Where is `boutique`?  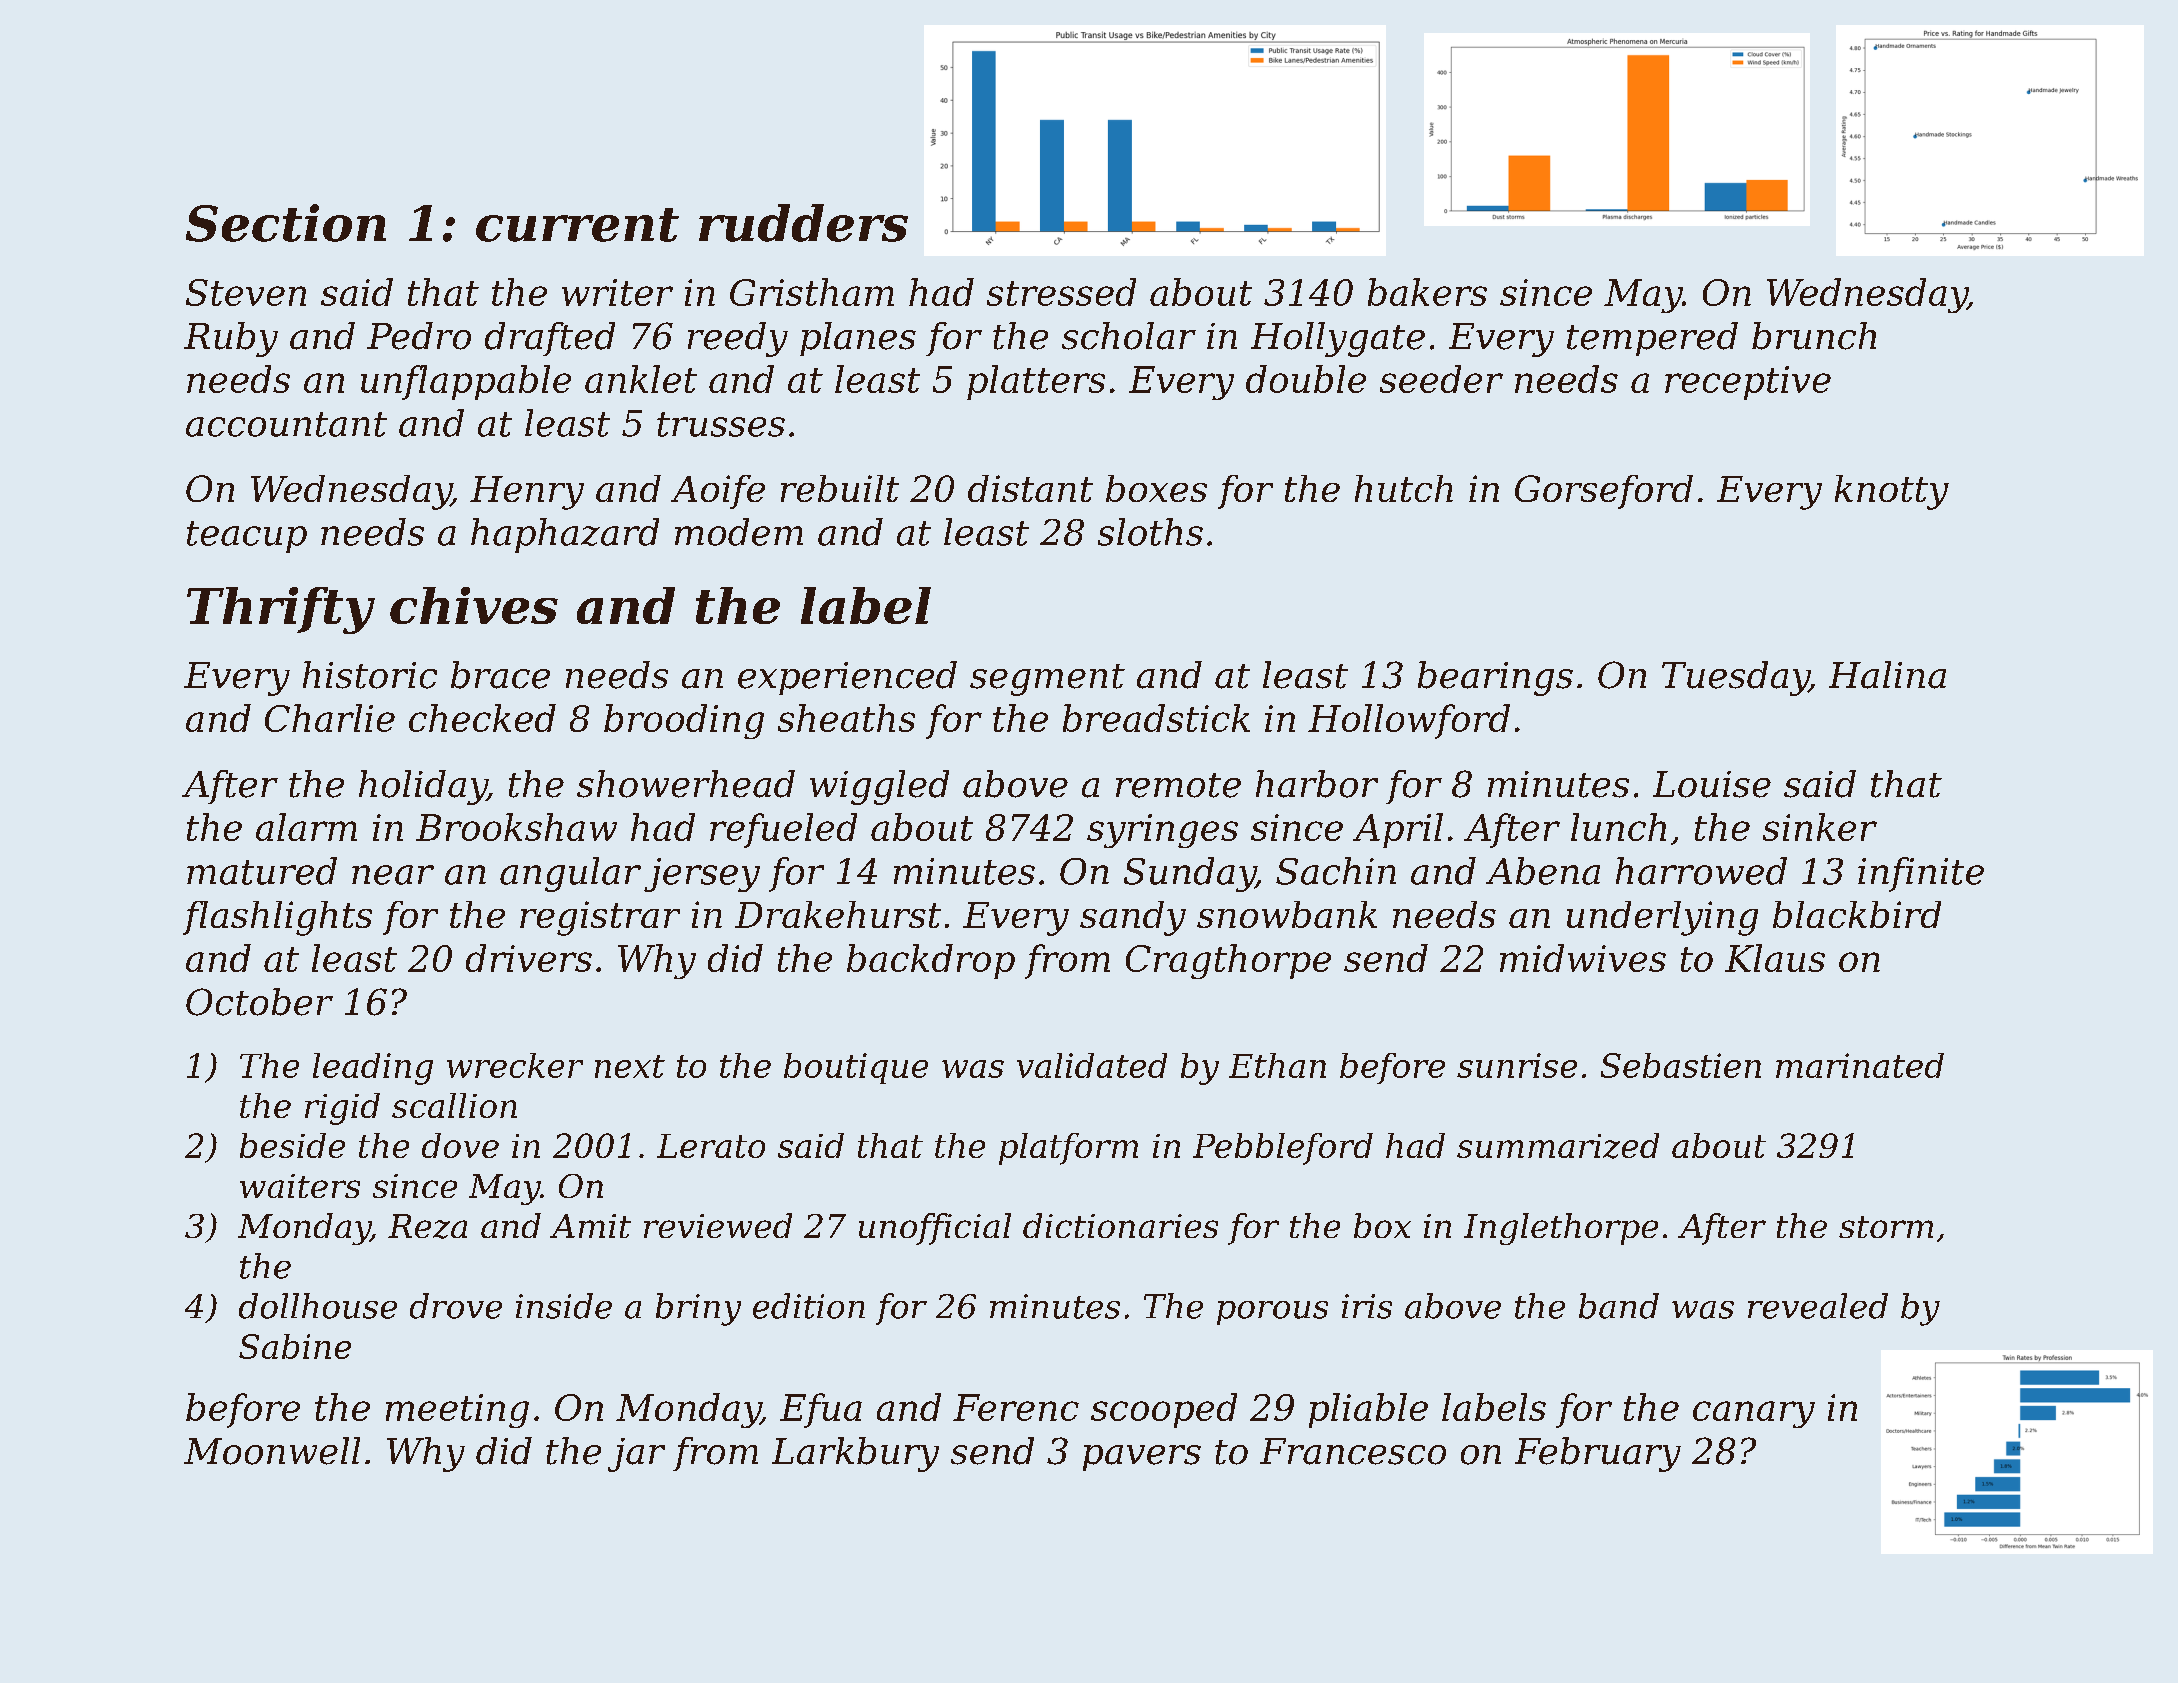 boutique is located at coordinates (856, 1068).
